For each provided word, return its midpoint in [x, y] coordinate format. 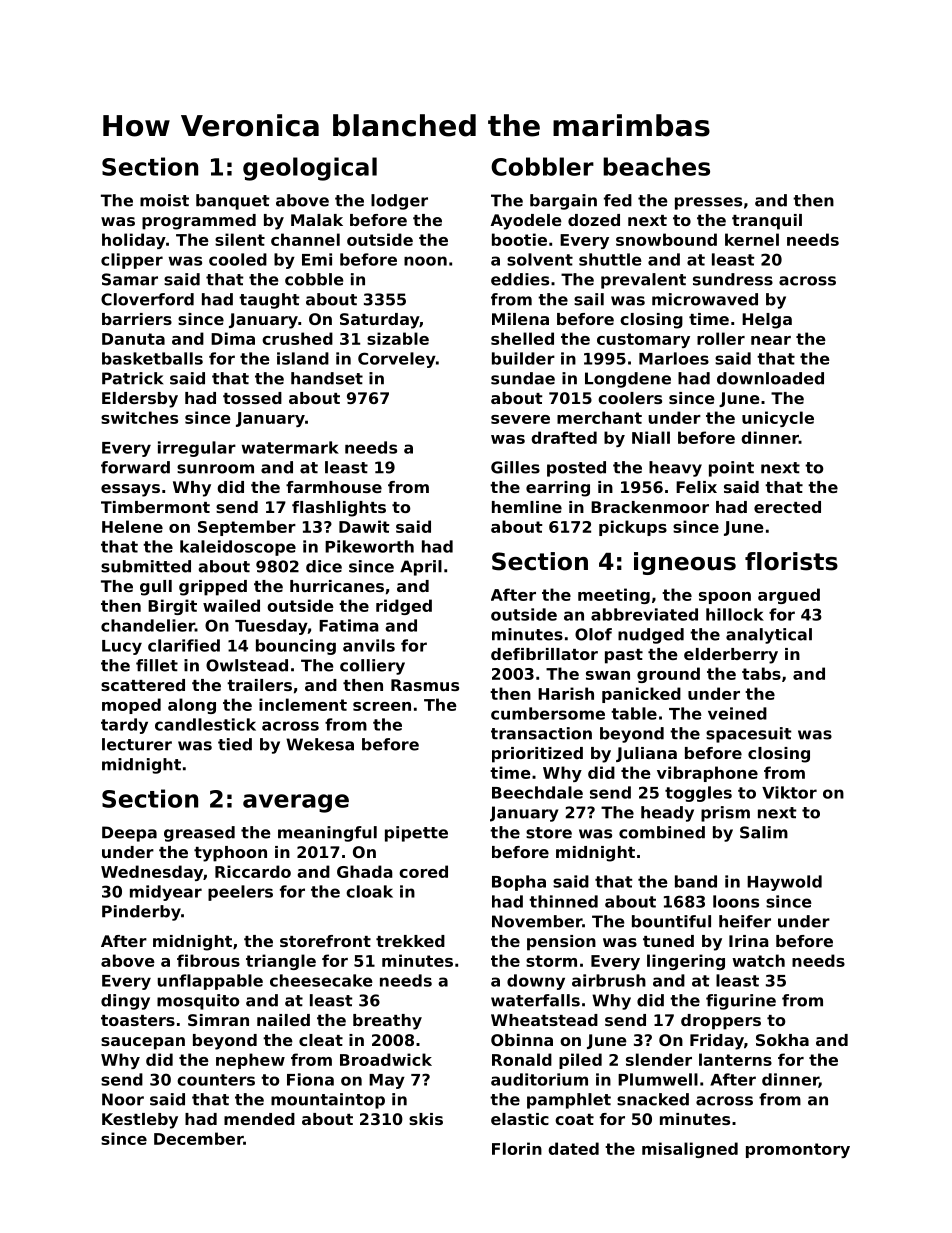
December [198, 1138]
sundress [733, 279]
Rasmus [425, 685]
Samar [130, 279]
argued [789, 596]
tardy [124, 726]
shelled [522, 338]
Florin [517, 1148]
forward [135, 467]
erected [787, 507]
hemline [527, 507]
